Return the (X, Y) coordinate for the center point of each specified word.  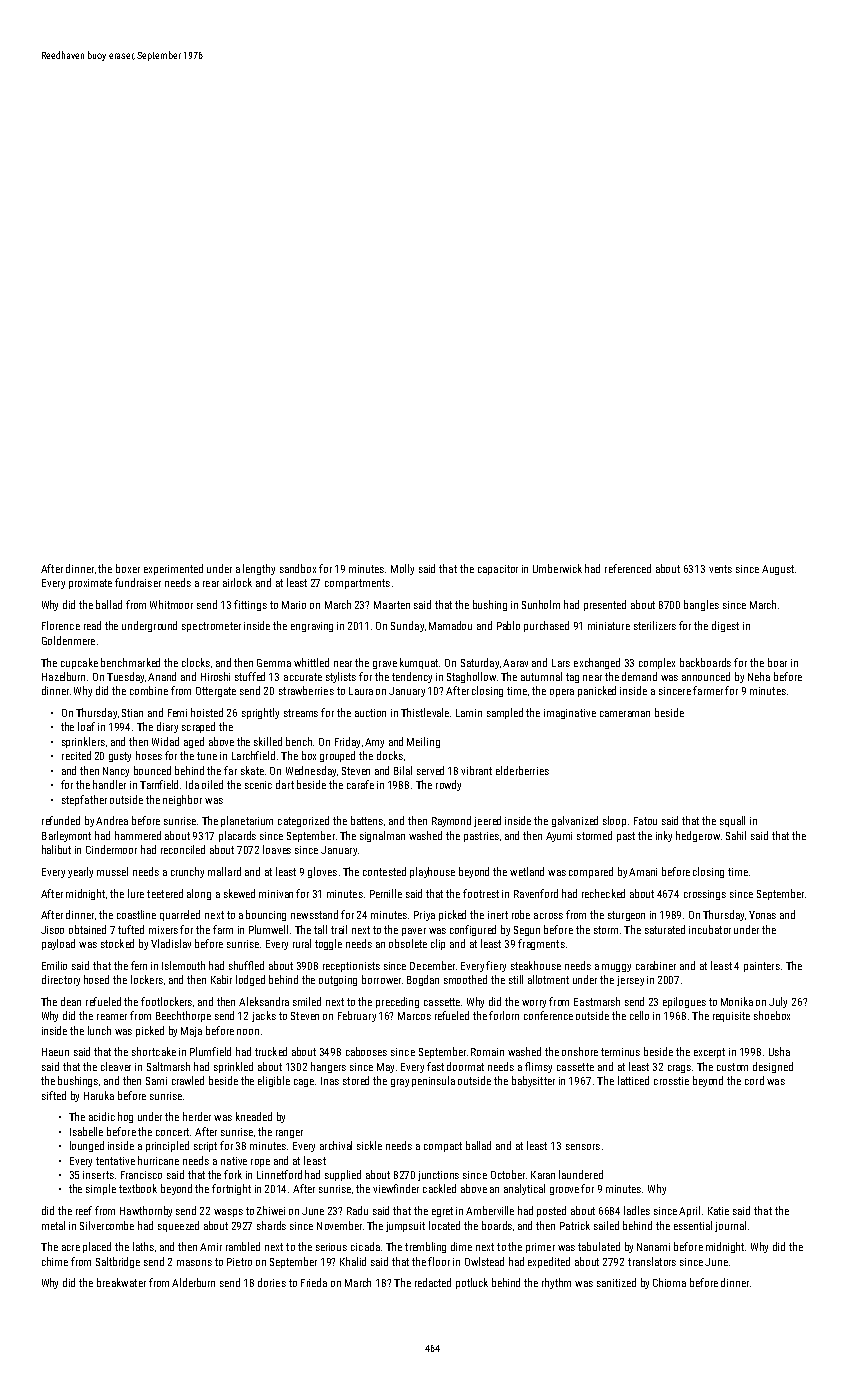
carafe (360, 784)
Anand (162, 676)
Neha (759, 676)
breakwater (121, 1282)
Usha (779, 1051)
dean (71, 1001)
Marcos (414, 1016)
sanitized (616, 1282)
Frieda (314, 1282)
